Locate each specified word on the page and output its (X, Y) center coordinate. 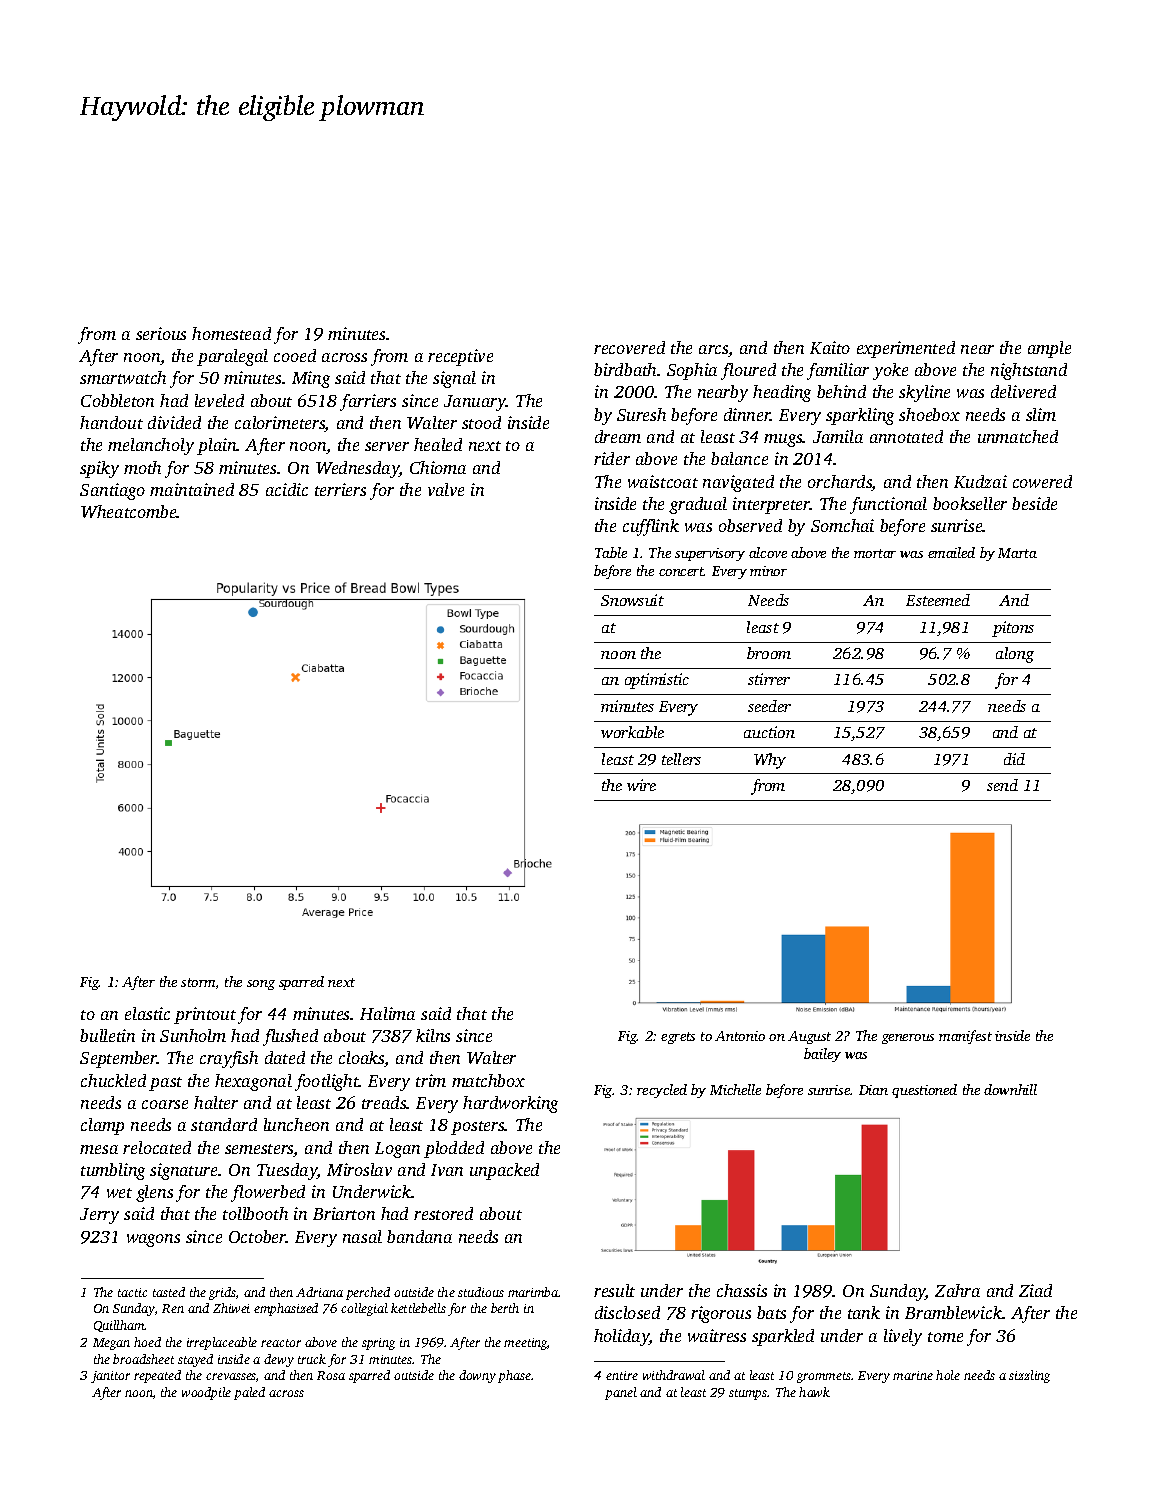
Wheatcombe (129, 511)
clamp (102, 1126)
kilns (433, 1035)
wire (641, 785)
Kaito (830, 347)
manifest (965, 1037)
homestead (231, 333)
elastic (147, 1013)
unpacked (504, 1171)
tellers (681, 759)
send (1002, 785)
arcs (714, 351)
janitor (110, 1377)
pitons (1013, 629)
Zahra (957, 1290)
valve (446, 489)
